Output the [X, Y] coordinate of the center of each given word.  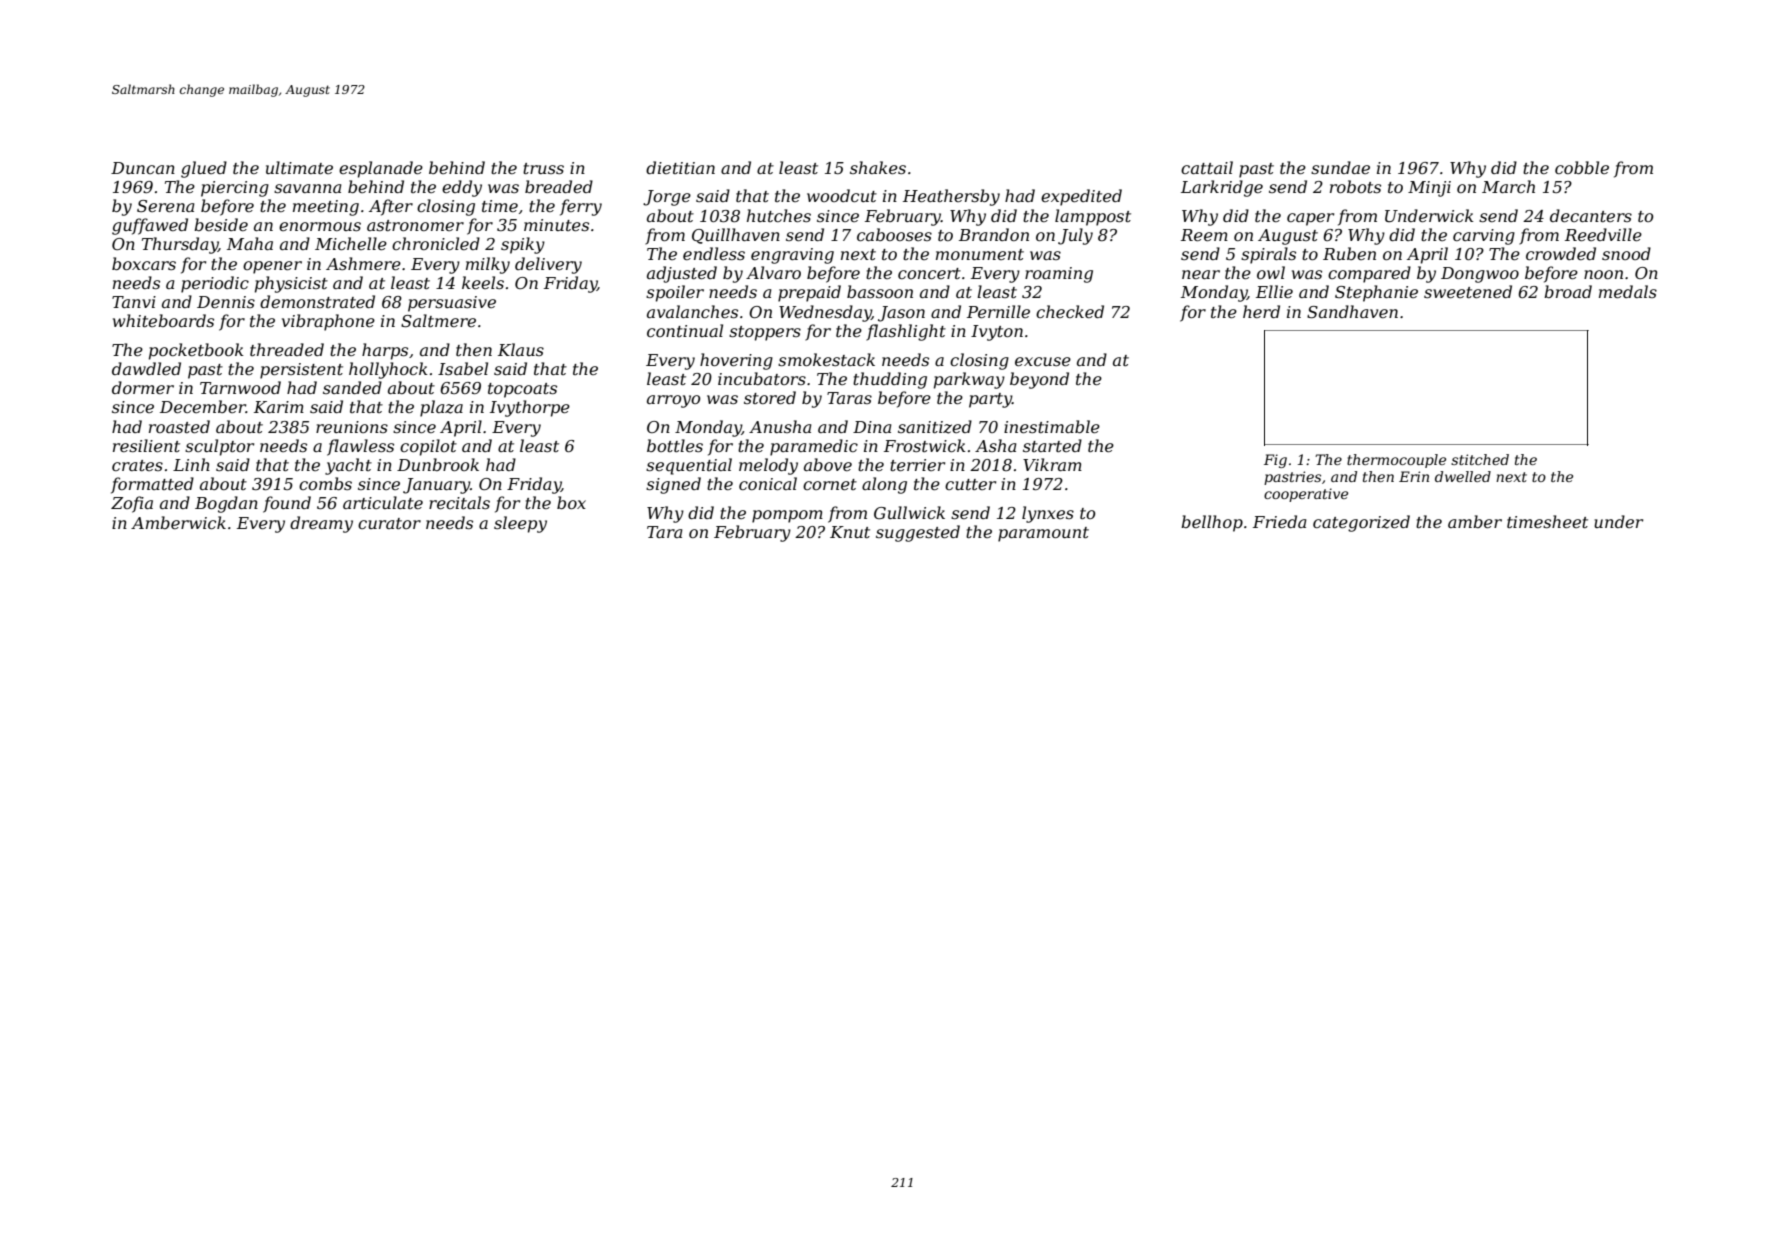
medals [1628, 291]
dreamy [321, 524]
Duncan [143, 168]
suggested [918, 533]
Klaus [521, 349]
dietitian [680, 167]
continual [685, 330]
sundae [1340, 167]
